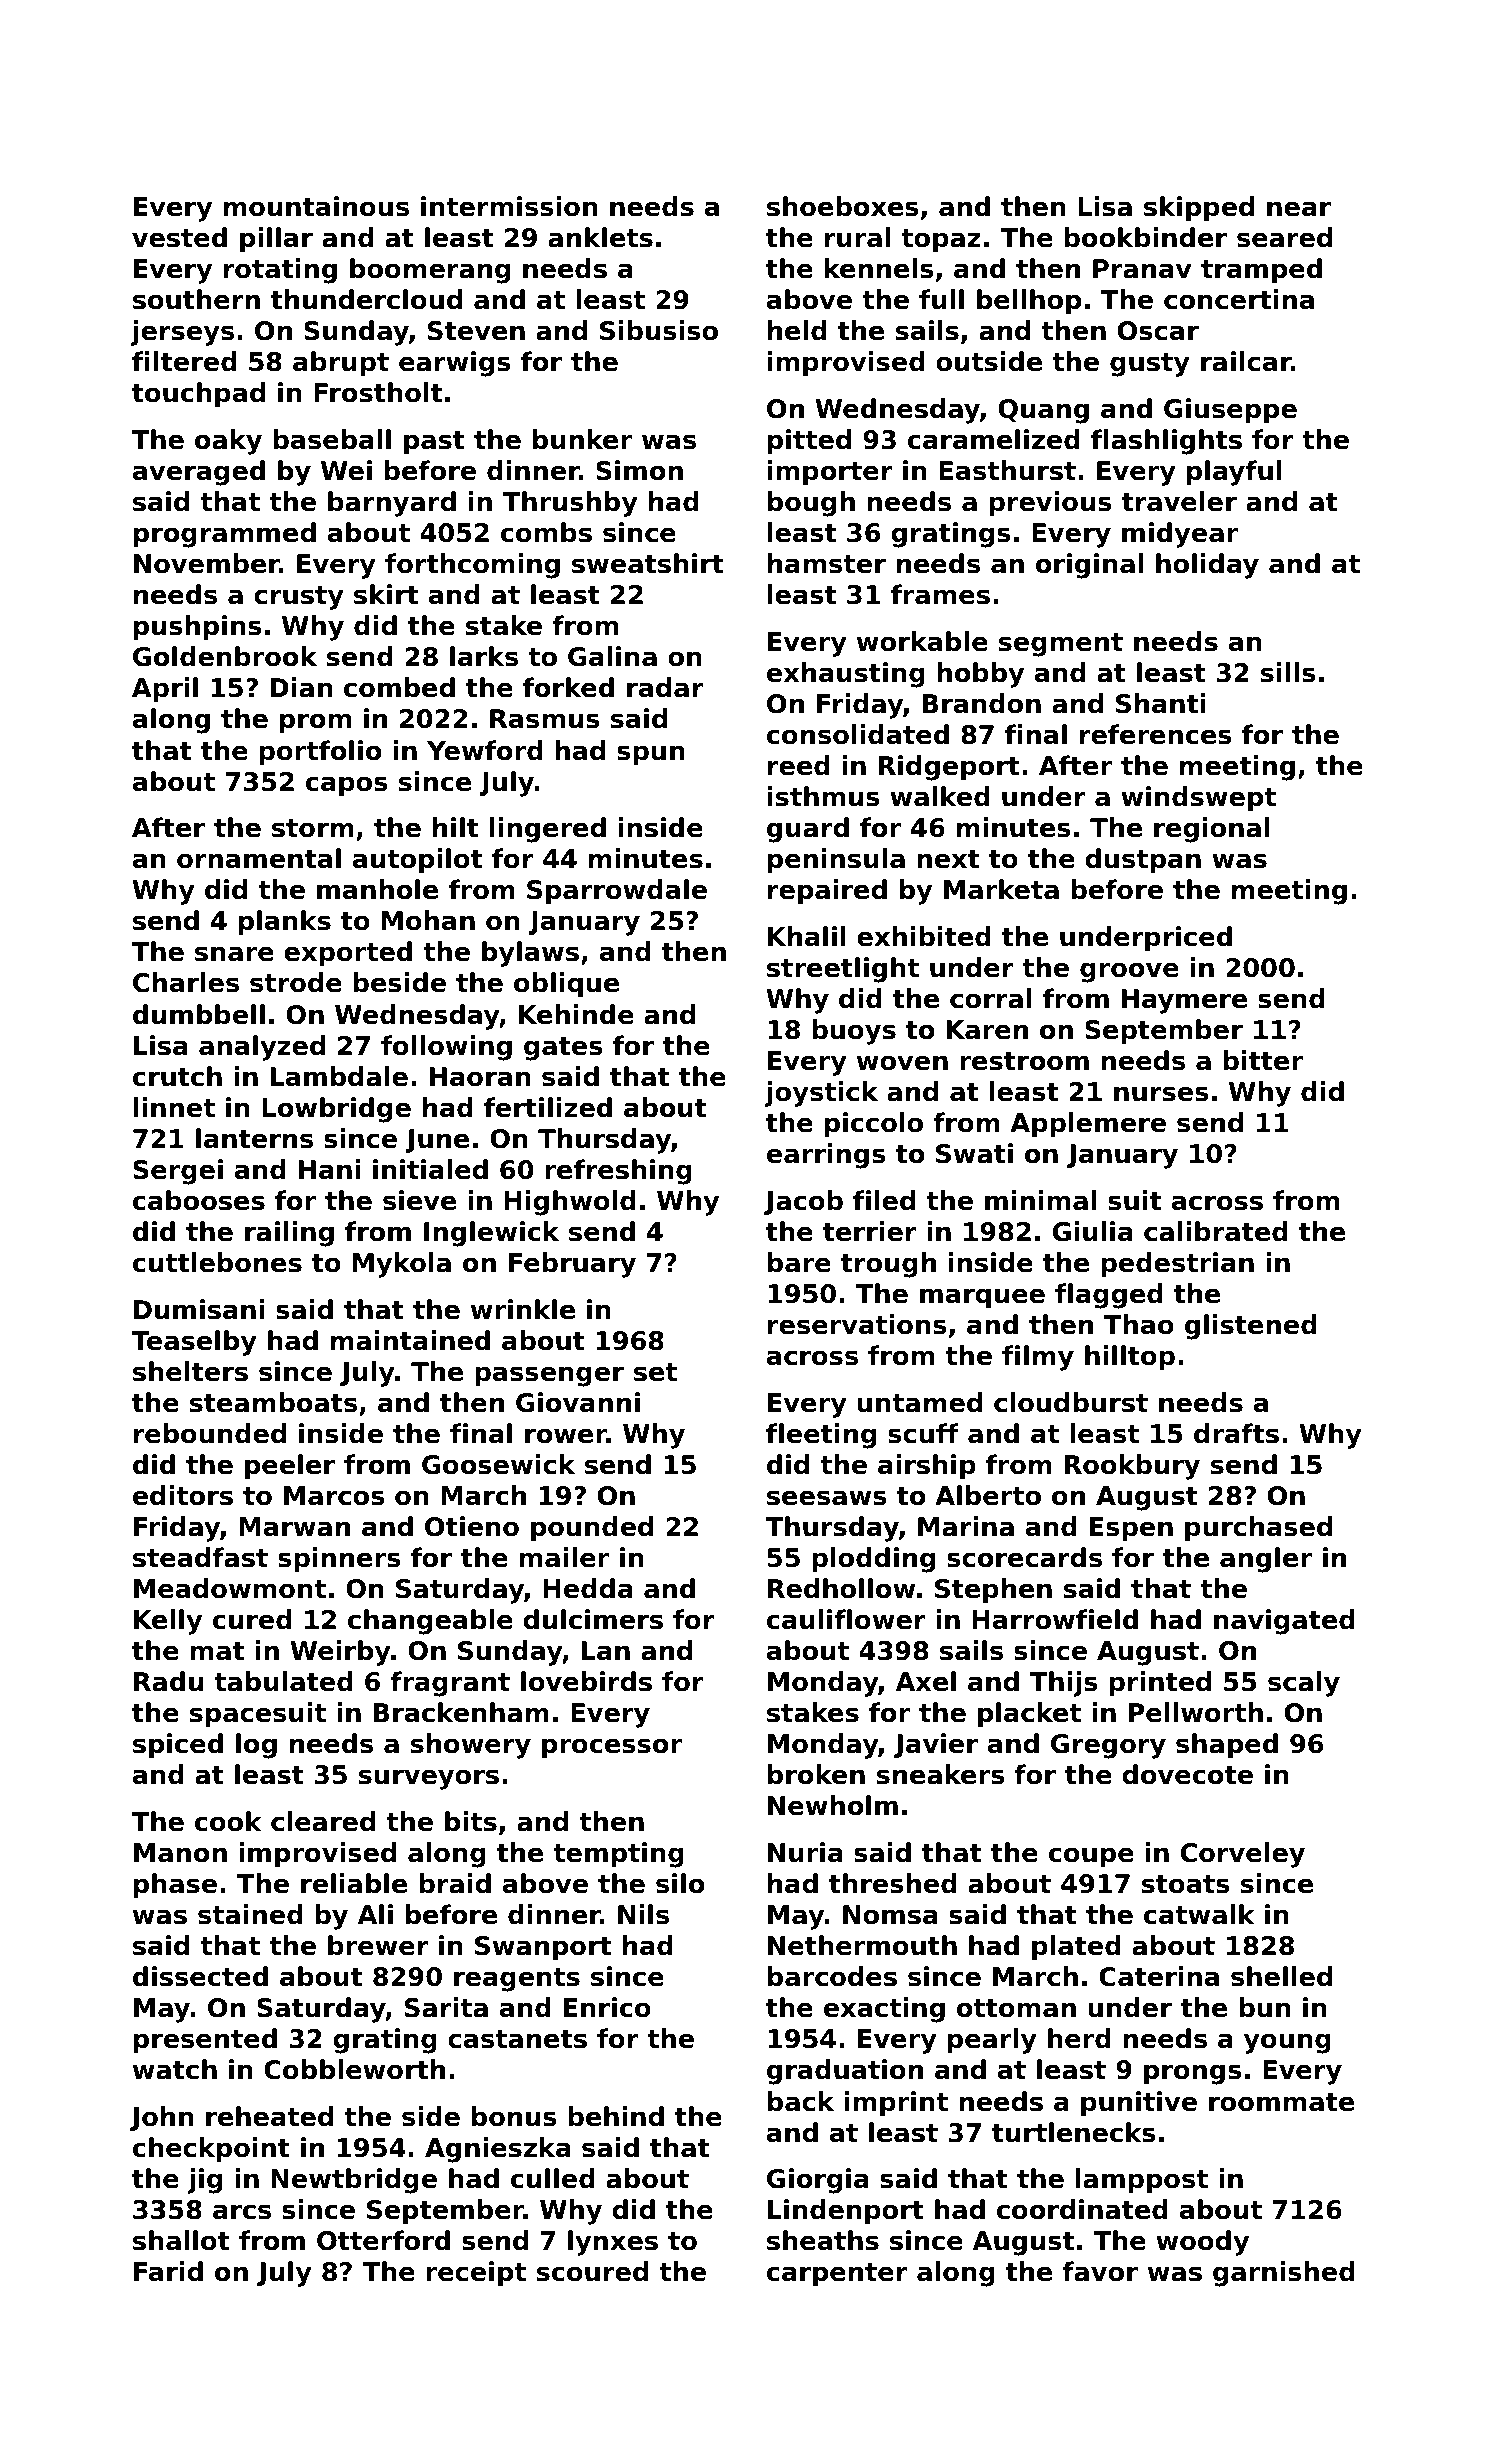 This screenshot has height=2464, width=1496. I want to click on calibrated, so click(1216, 1231).
